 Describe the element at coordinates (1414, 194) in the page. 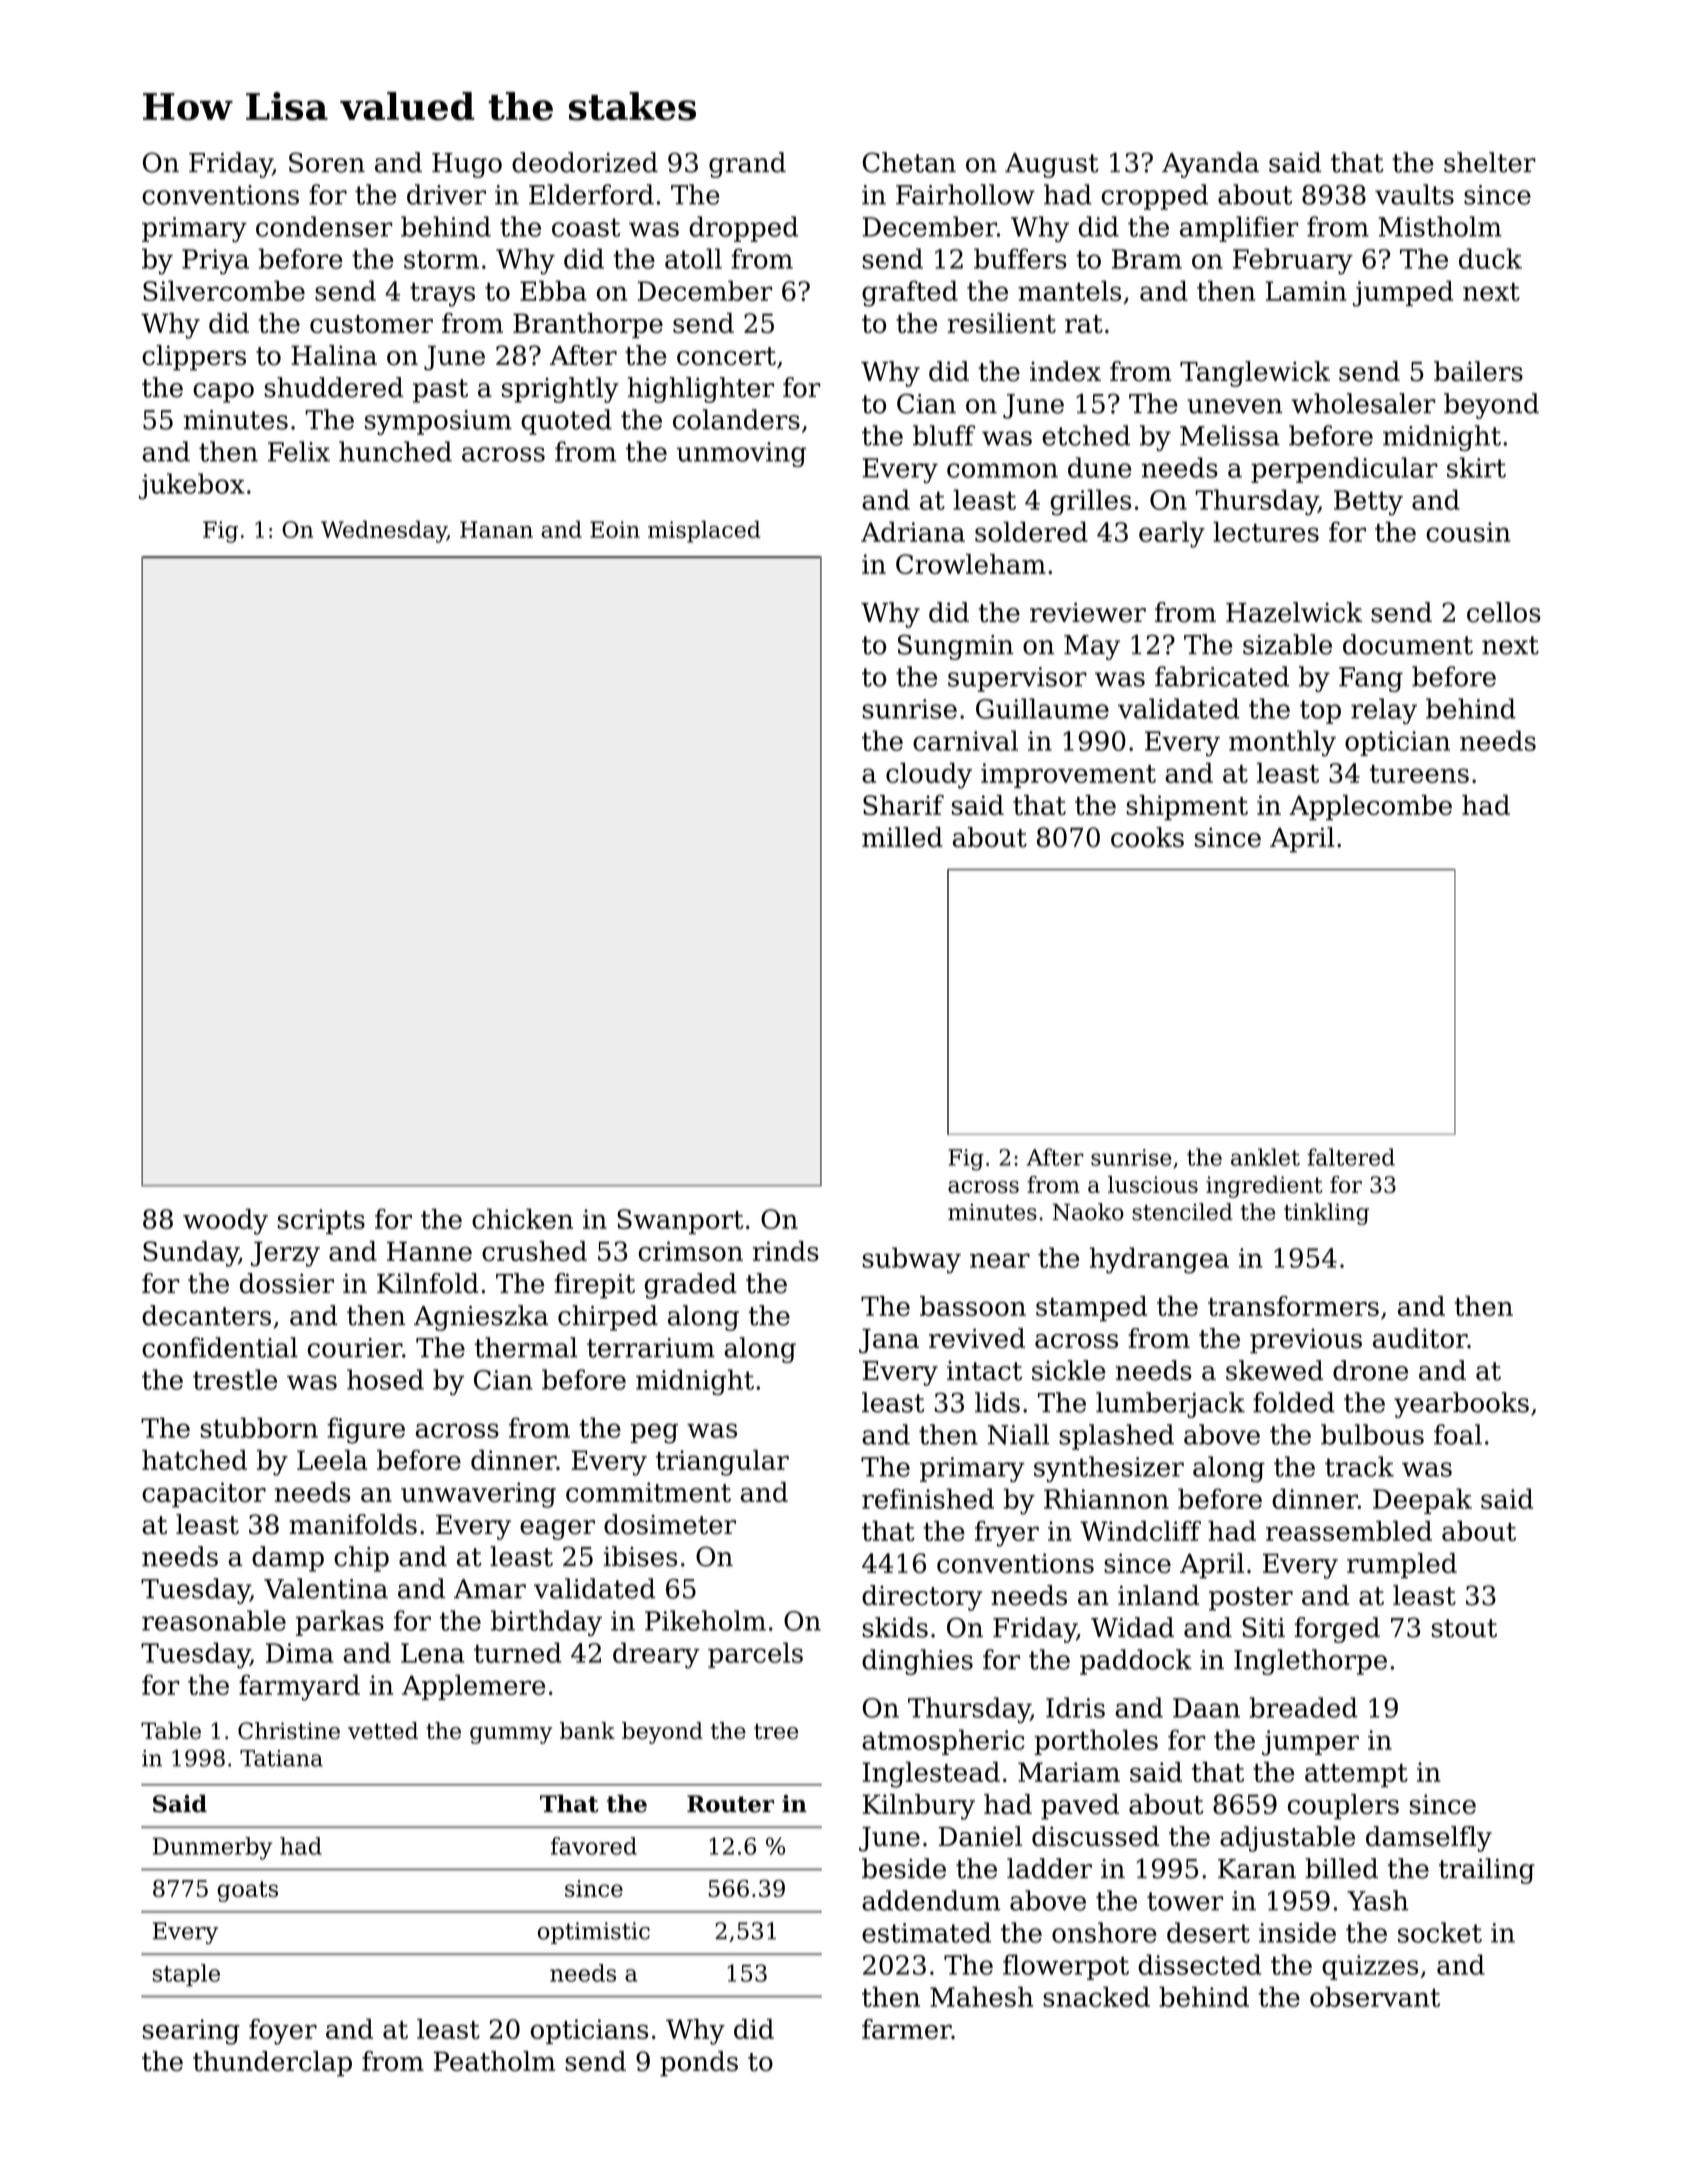

I see `vaults` at that location.
